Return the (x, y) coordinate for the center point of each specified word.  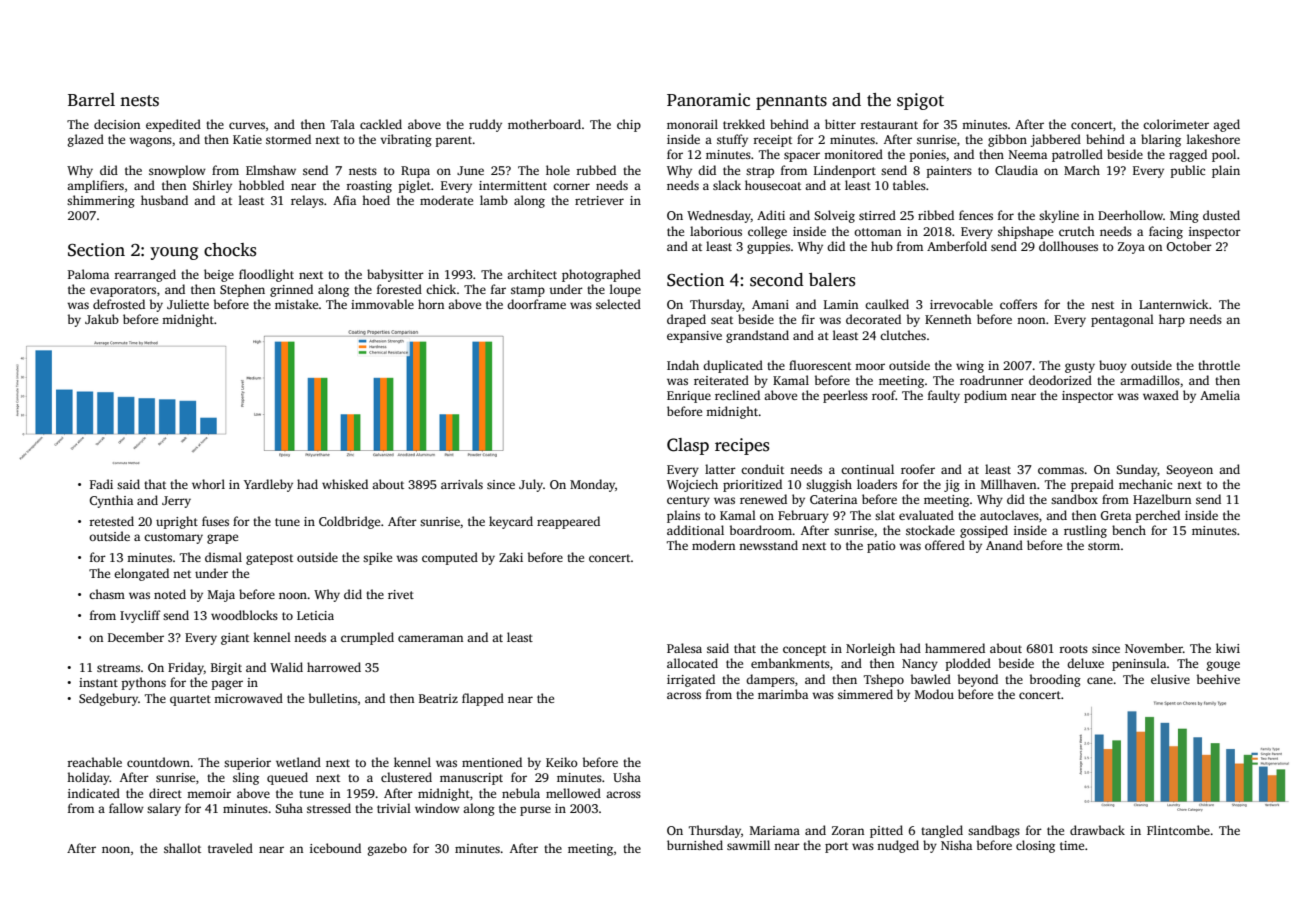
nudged (898, 846)
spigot (920, 101)
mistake (296, 304)
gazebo (387, 849)
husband (164, 200)
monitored (853, 154)
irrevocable (961, 304)
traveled (230, 848)
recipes (742, 446)
